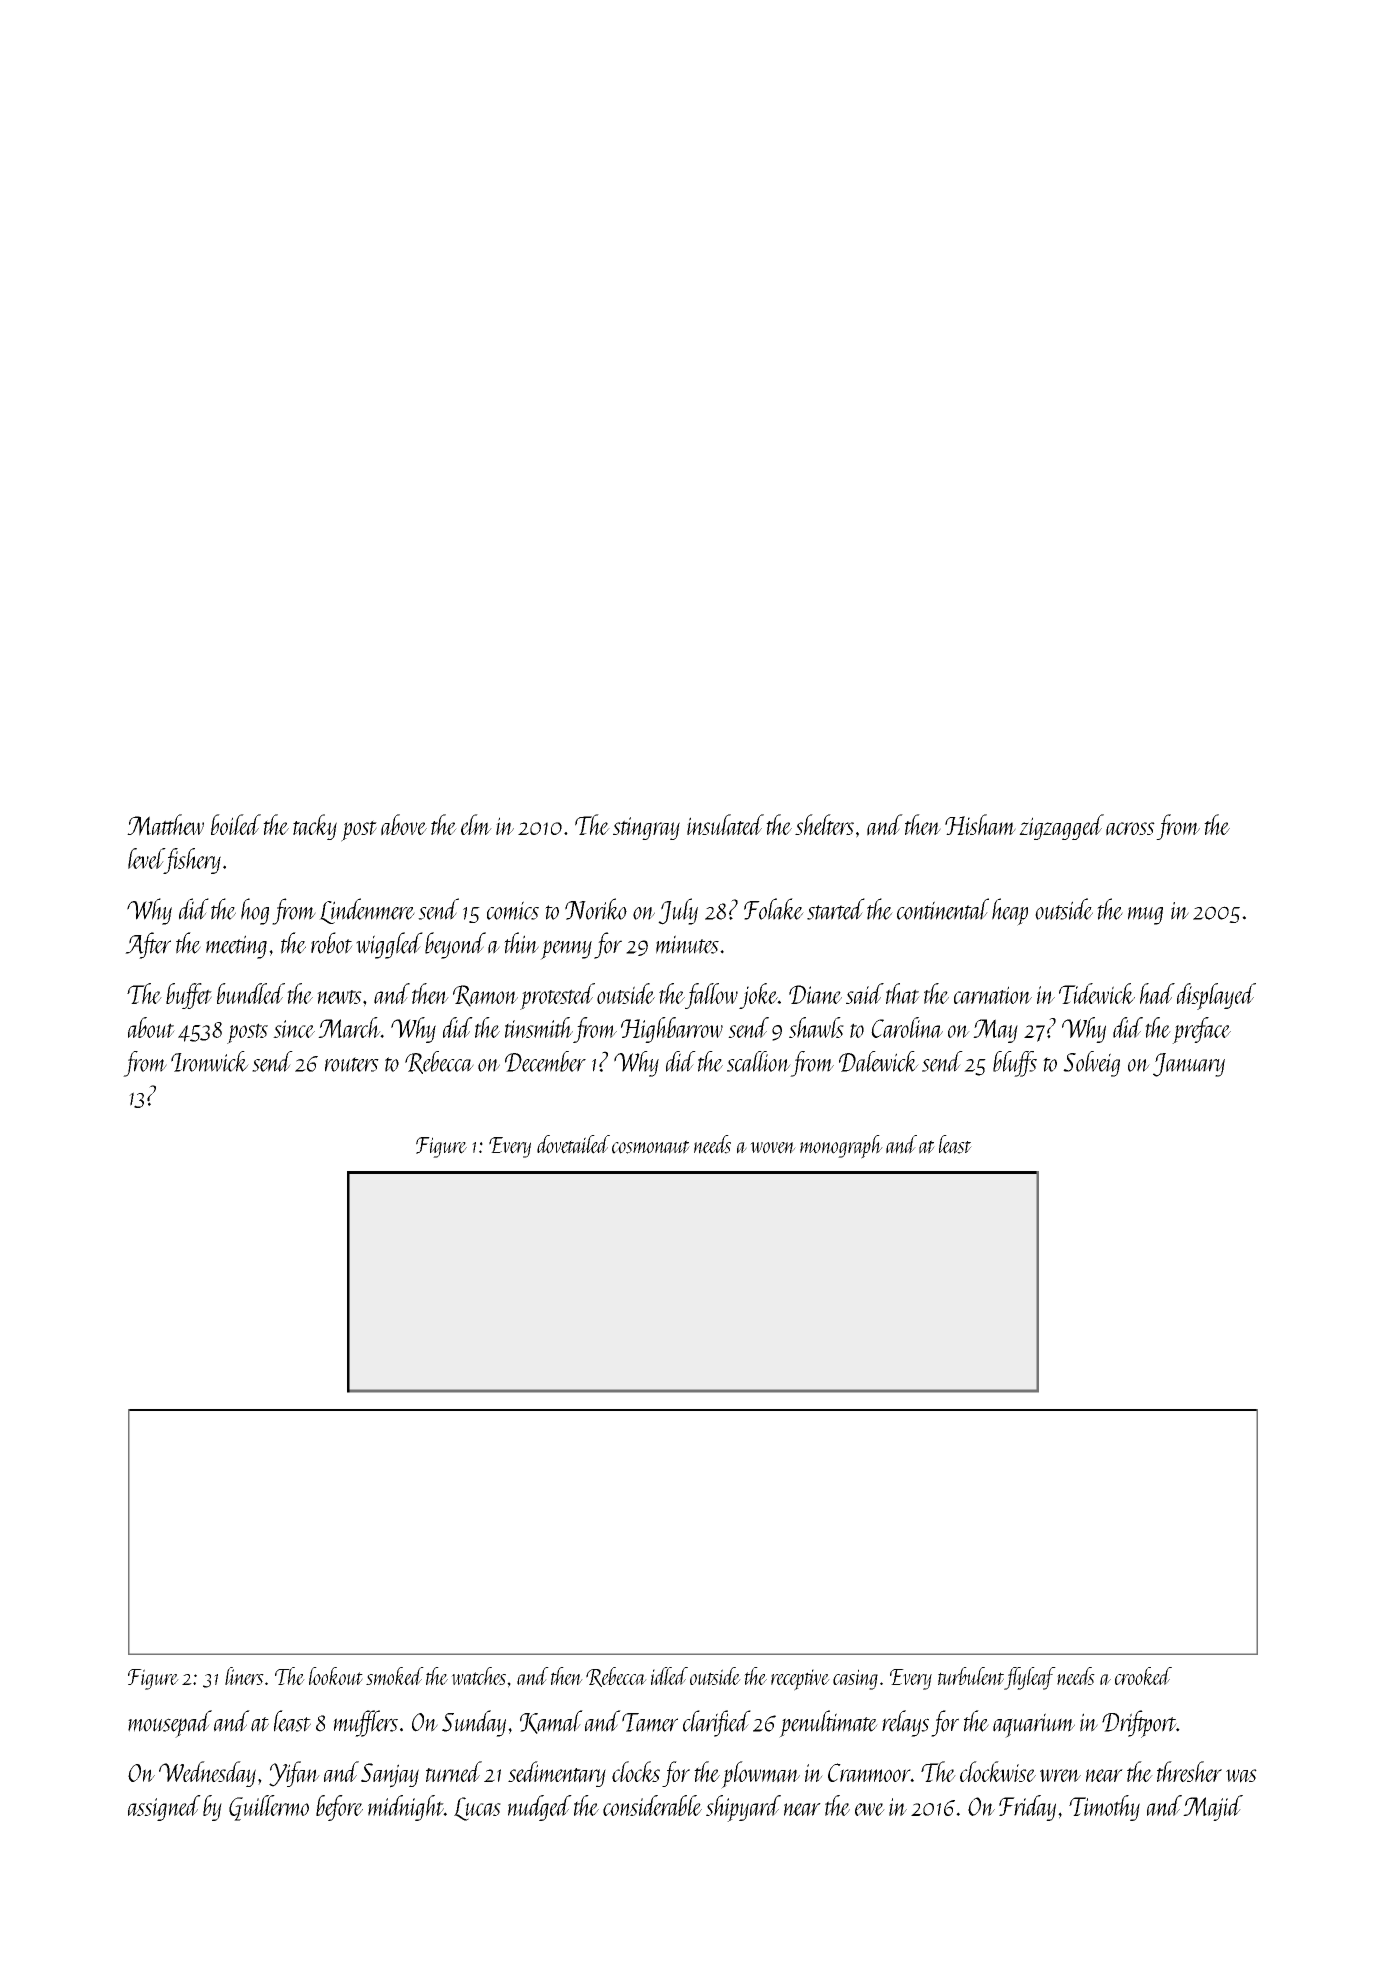 The height and width of the screenshot is (1969, 1386). I want to click on shelters, so click(824, 824).
